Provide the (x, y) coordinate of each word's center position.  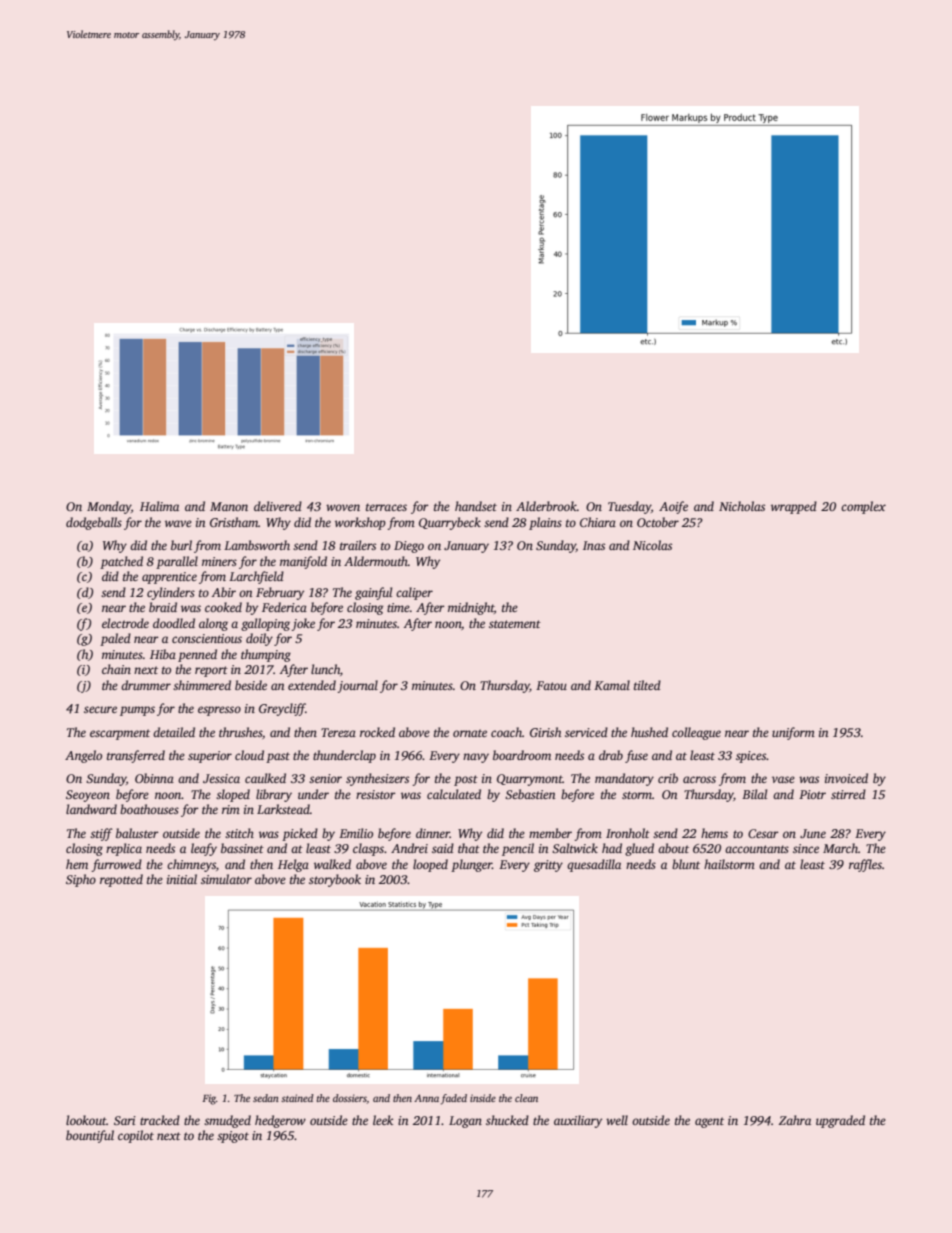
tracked (160, 1120)
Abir (224, 592)
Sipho (81, 880)
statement (515, 624)
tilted (647, 685)
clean (526, 1098)
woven (343, 507)
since (806, 848)
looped (430, 865)
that (469, 848)
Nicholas (742, 506)
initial (182, 879)
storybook (335, 880)
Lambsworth (257, 545)
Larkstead (283, 809)
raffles (865, 865)
